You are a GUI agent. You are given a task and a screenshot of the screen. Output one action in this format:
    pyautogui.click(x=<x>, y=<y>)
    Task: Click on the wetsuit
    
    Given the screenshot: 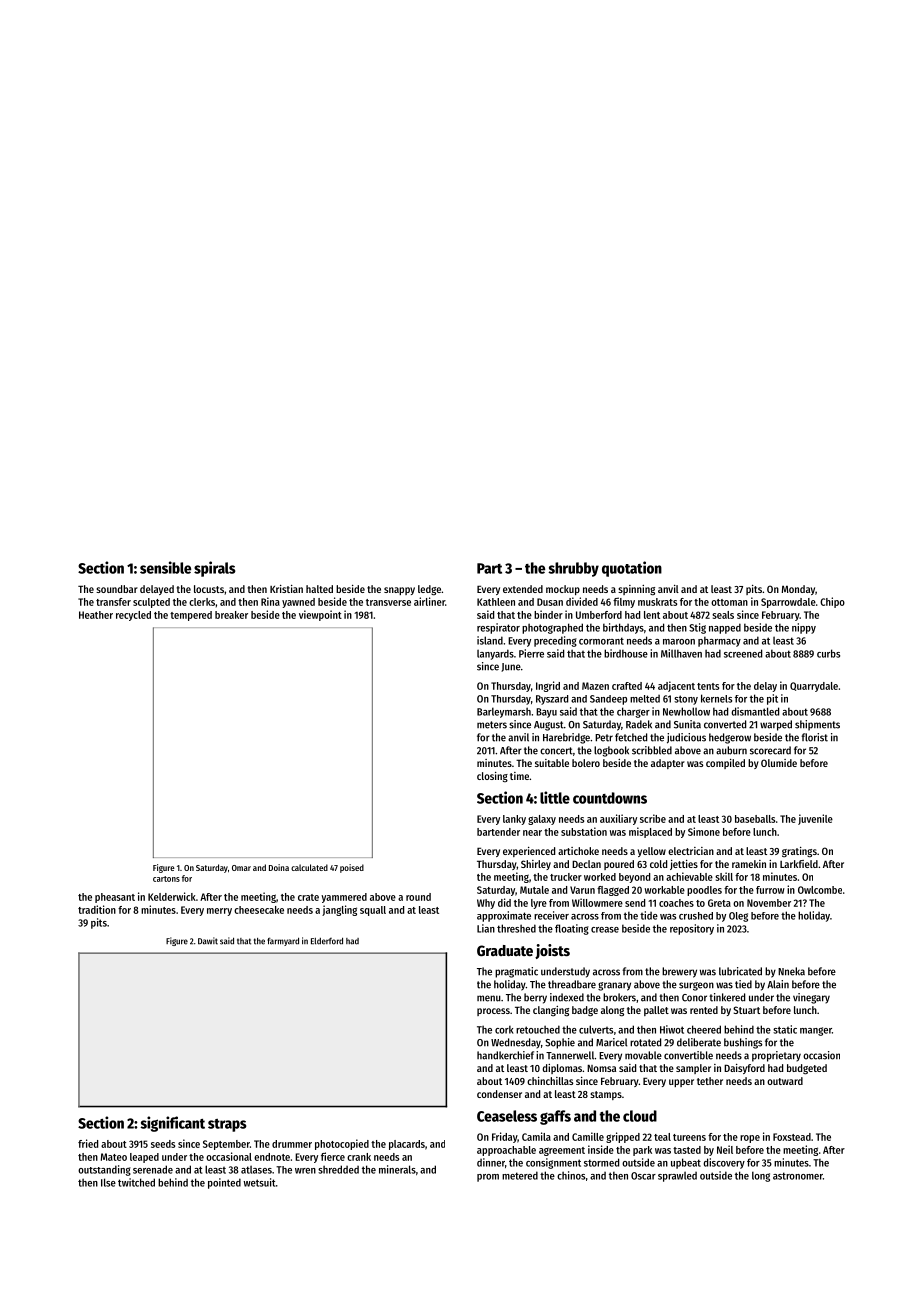 What is the action you would take?
    pyautogui.click(x=259, y=1182)
